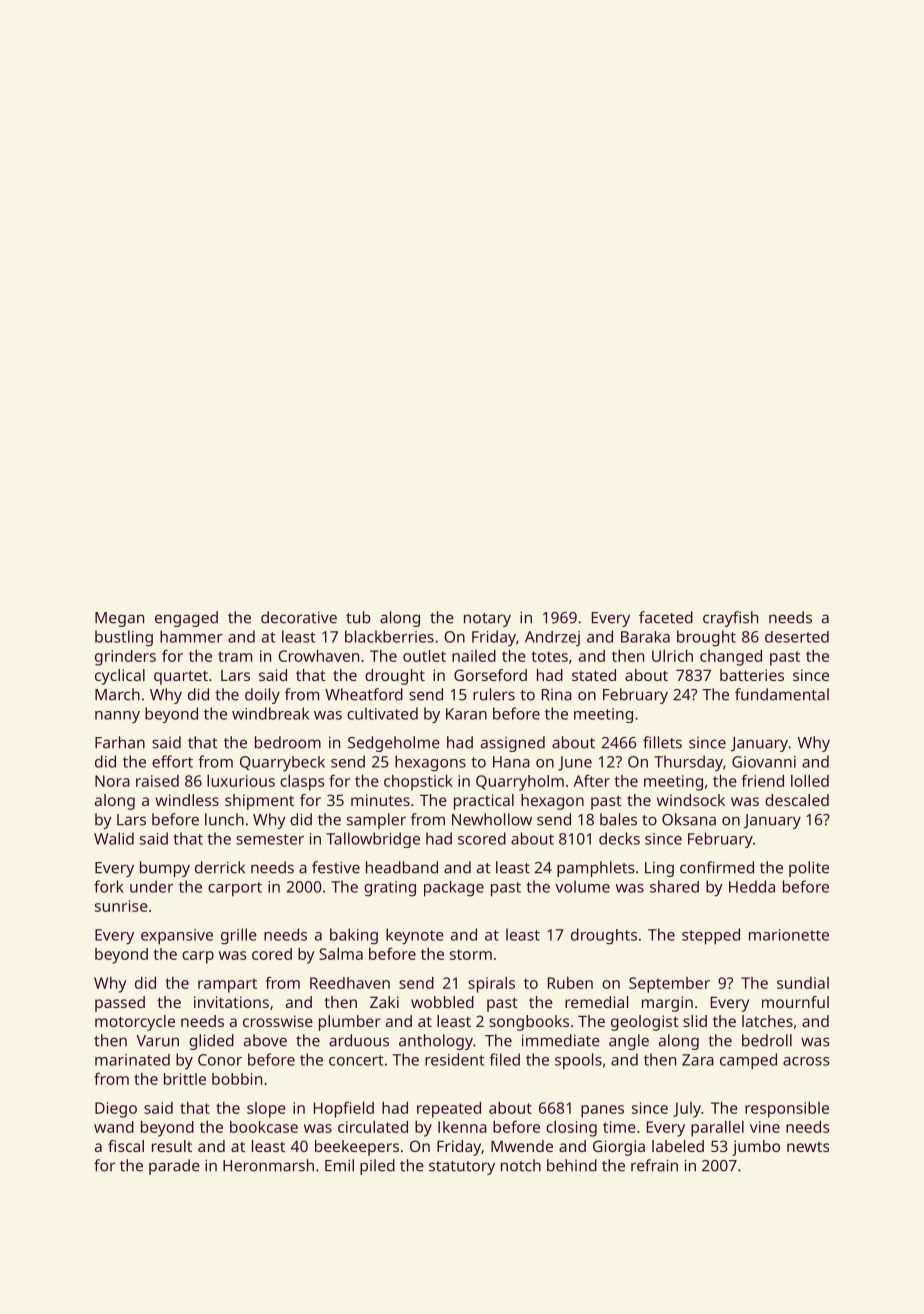 The width and height of the screenshot is (924, 1314). I want to click on sunrise, so click(121, 906).
